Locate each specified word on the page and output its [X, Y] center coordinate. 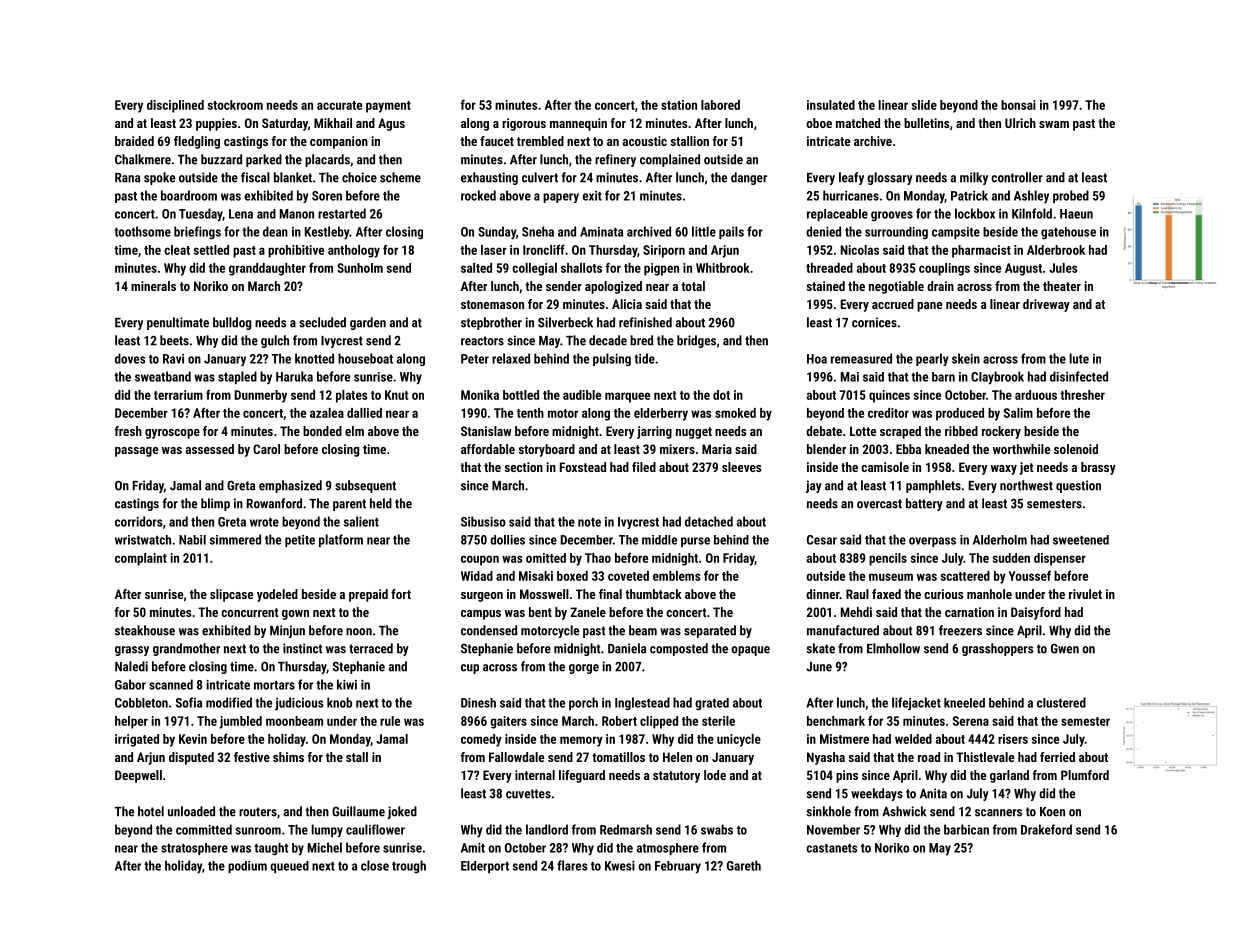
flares [572, 865]
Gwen [1065, 648]
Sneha [538, 231]
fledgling [197, 142]
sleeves [741, 467]
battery [924, 504]
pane [929, 307]
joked [402, 812]
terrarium [178, 395]
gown [295, 615]
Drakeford [1046, 829]
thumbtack [653, 594]
